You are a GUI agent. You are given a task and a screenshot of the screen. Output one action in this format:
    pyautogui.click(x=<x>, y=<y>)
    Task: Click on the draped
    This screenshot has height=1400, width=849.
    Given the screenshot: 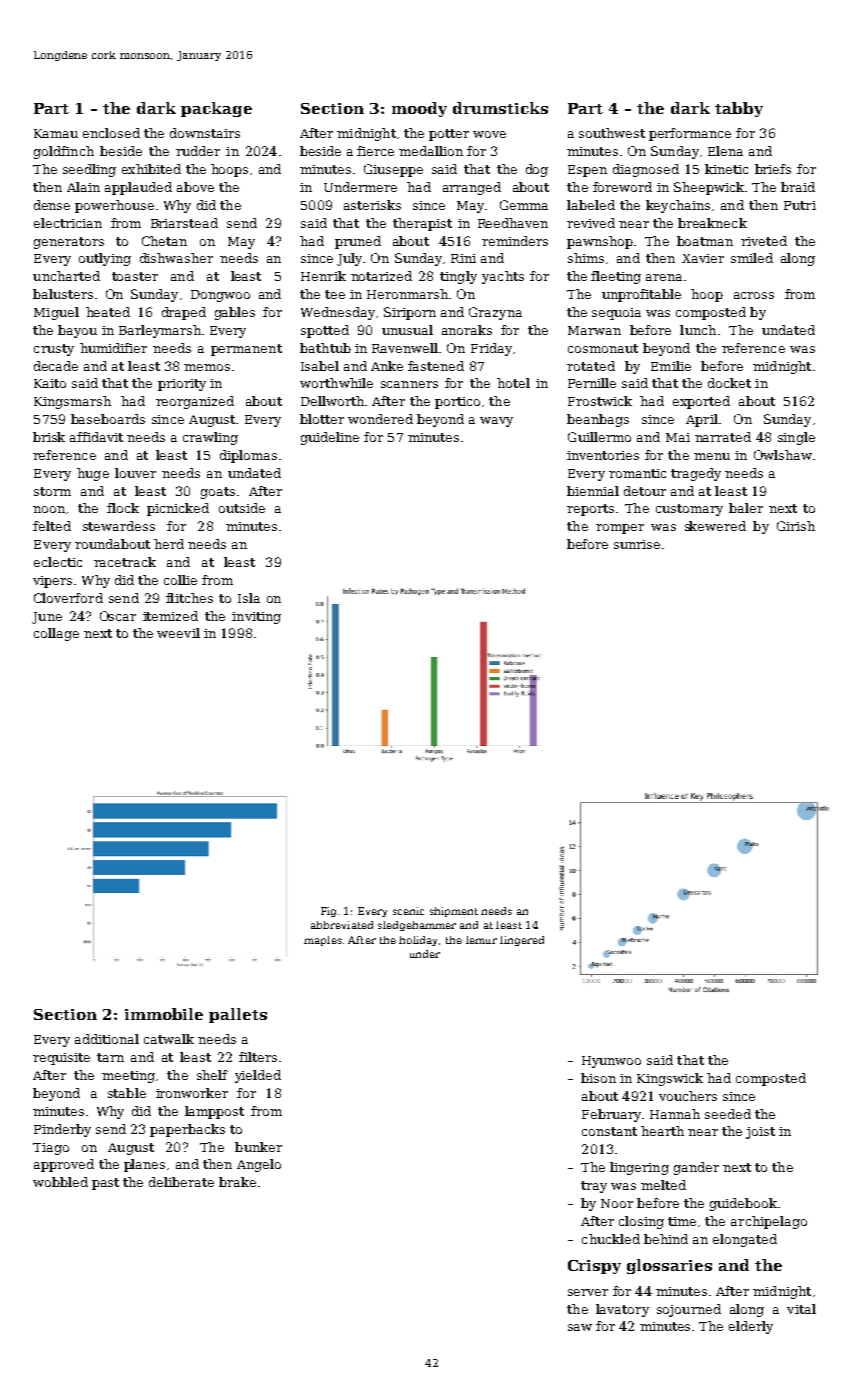 What is the action you would take?
    pyautogui.click(x=184, y=313)
